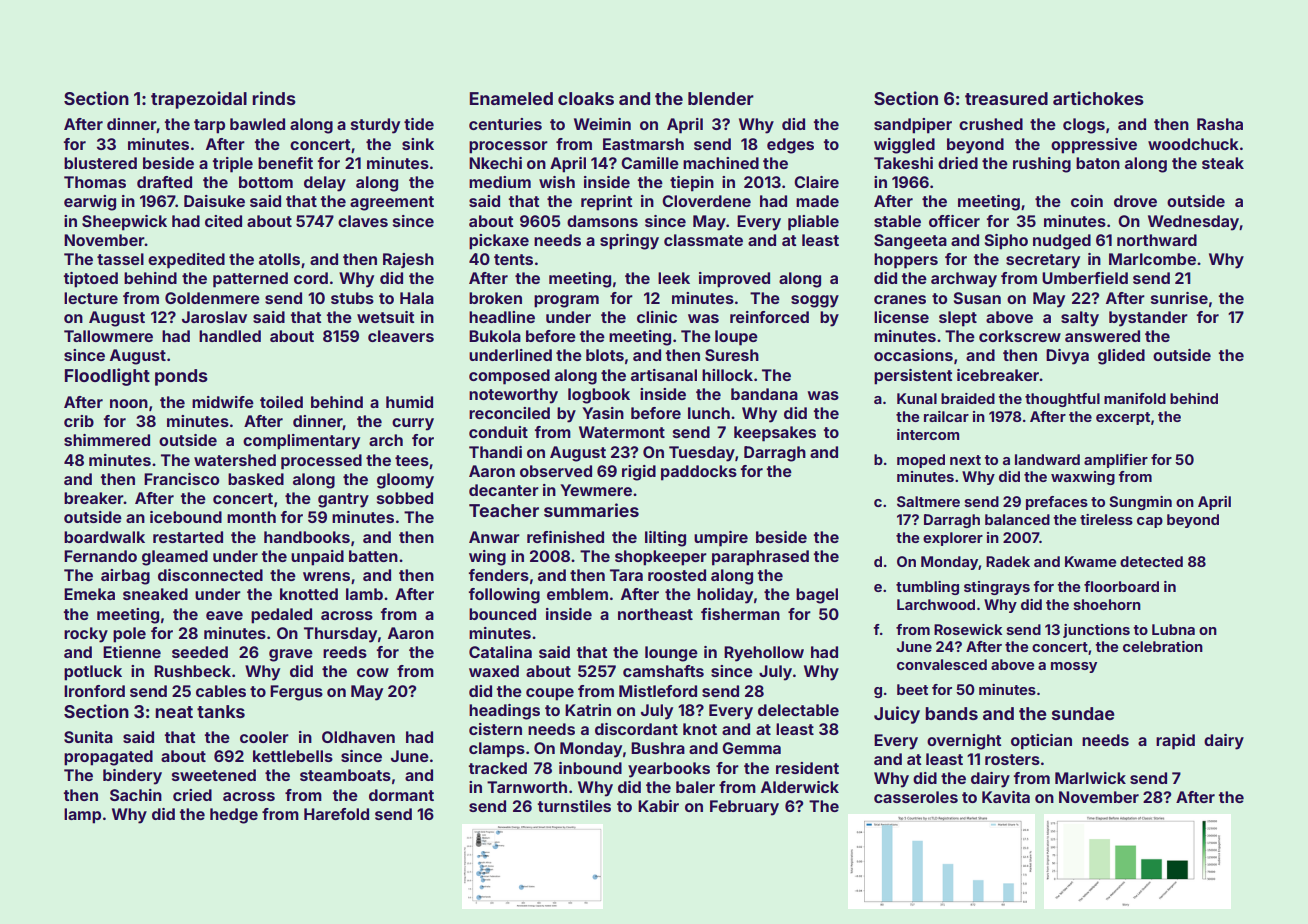 The image size is (1308, 924). I want to click on northward, so click(1157, 240).
